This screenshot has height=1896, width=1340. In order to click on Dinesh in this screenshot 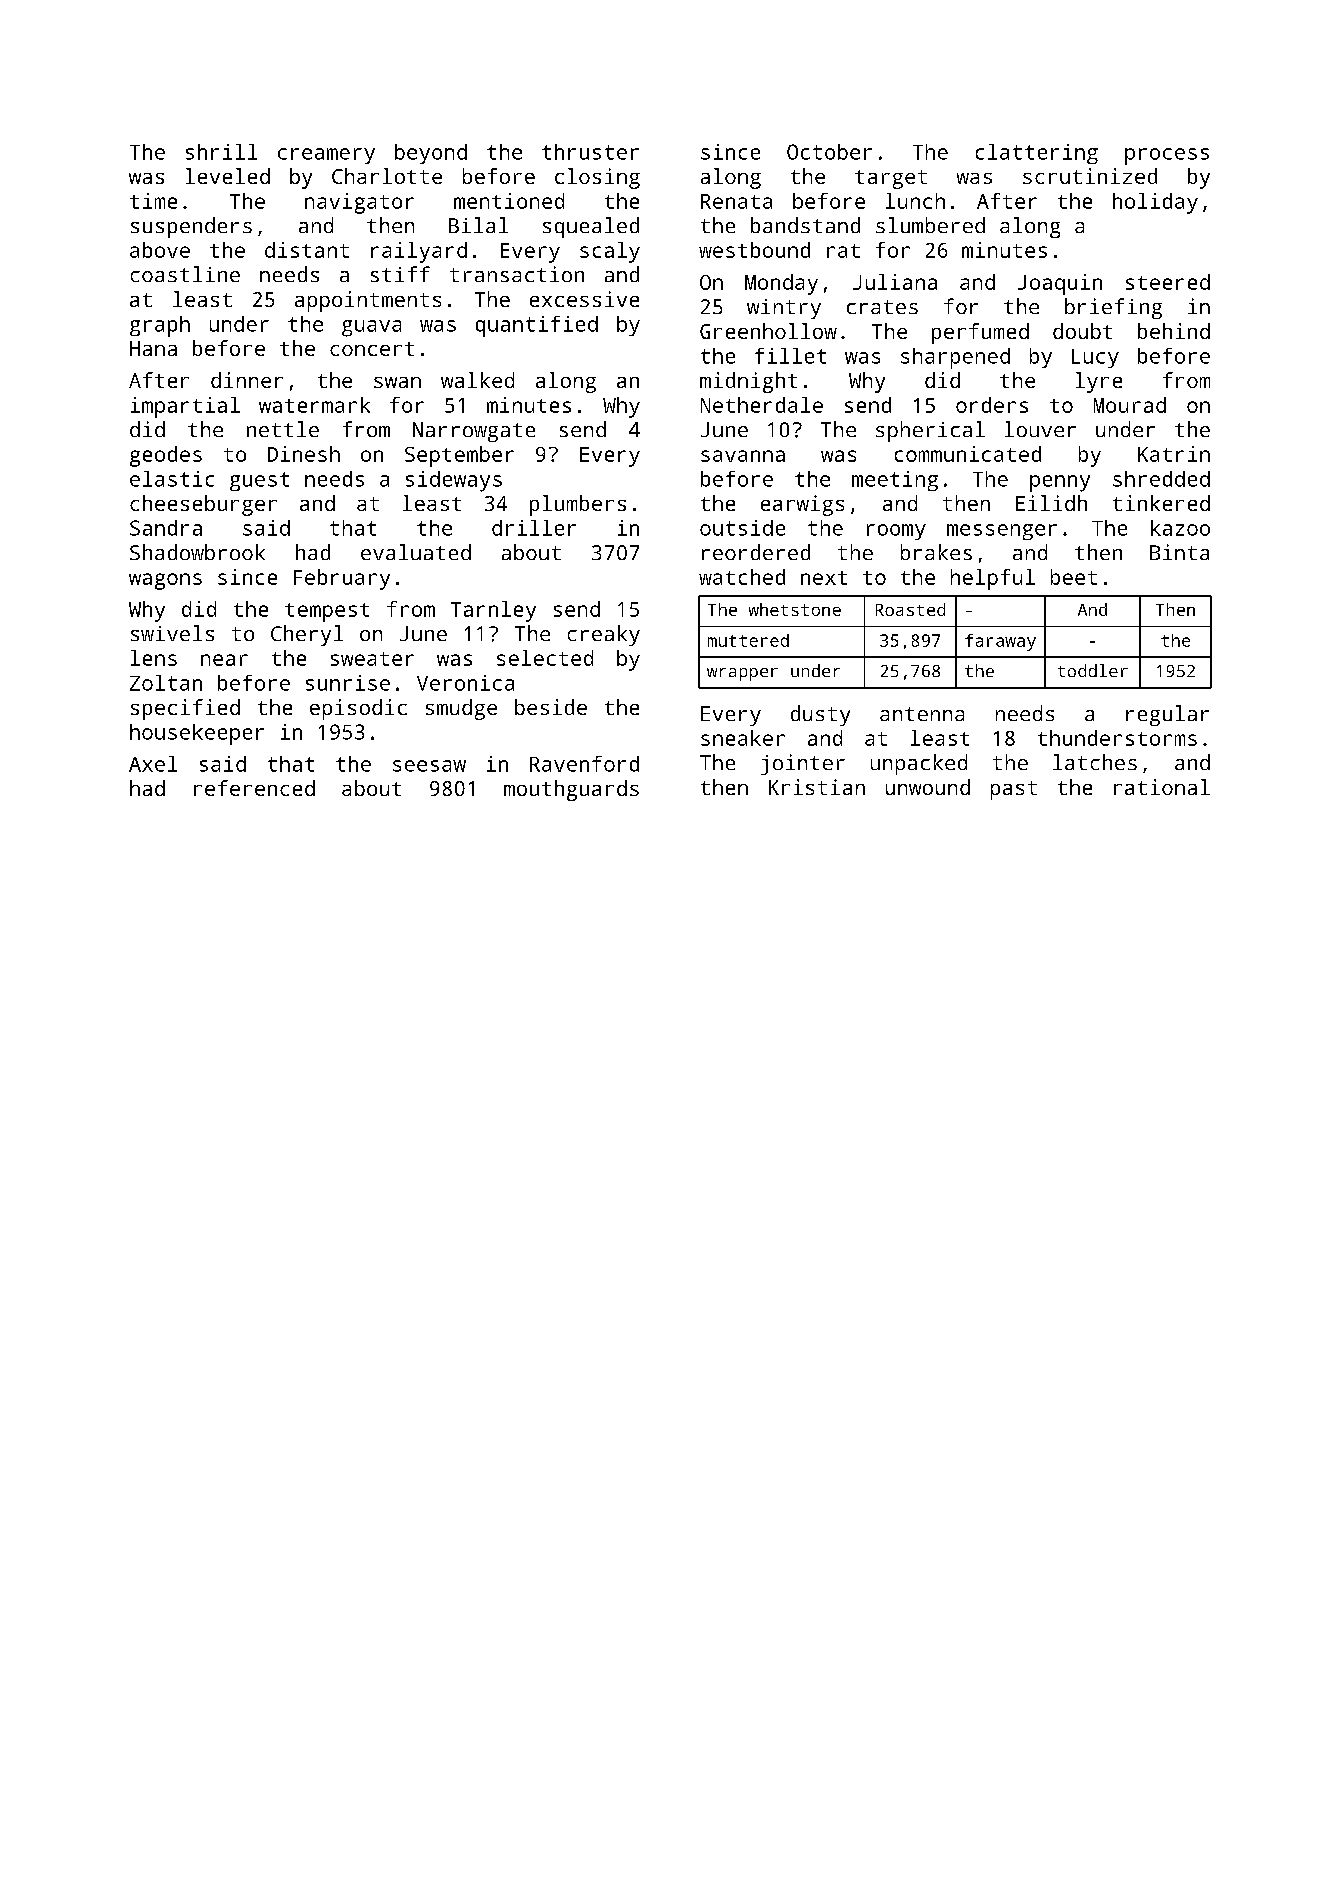, I will do `click(304, 454)`.
